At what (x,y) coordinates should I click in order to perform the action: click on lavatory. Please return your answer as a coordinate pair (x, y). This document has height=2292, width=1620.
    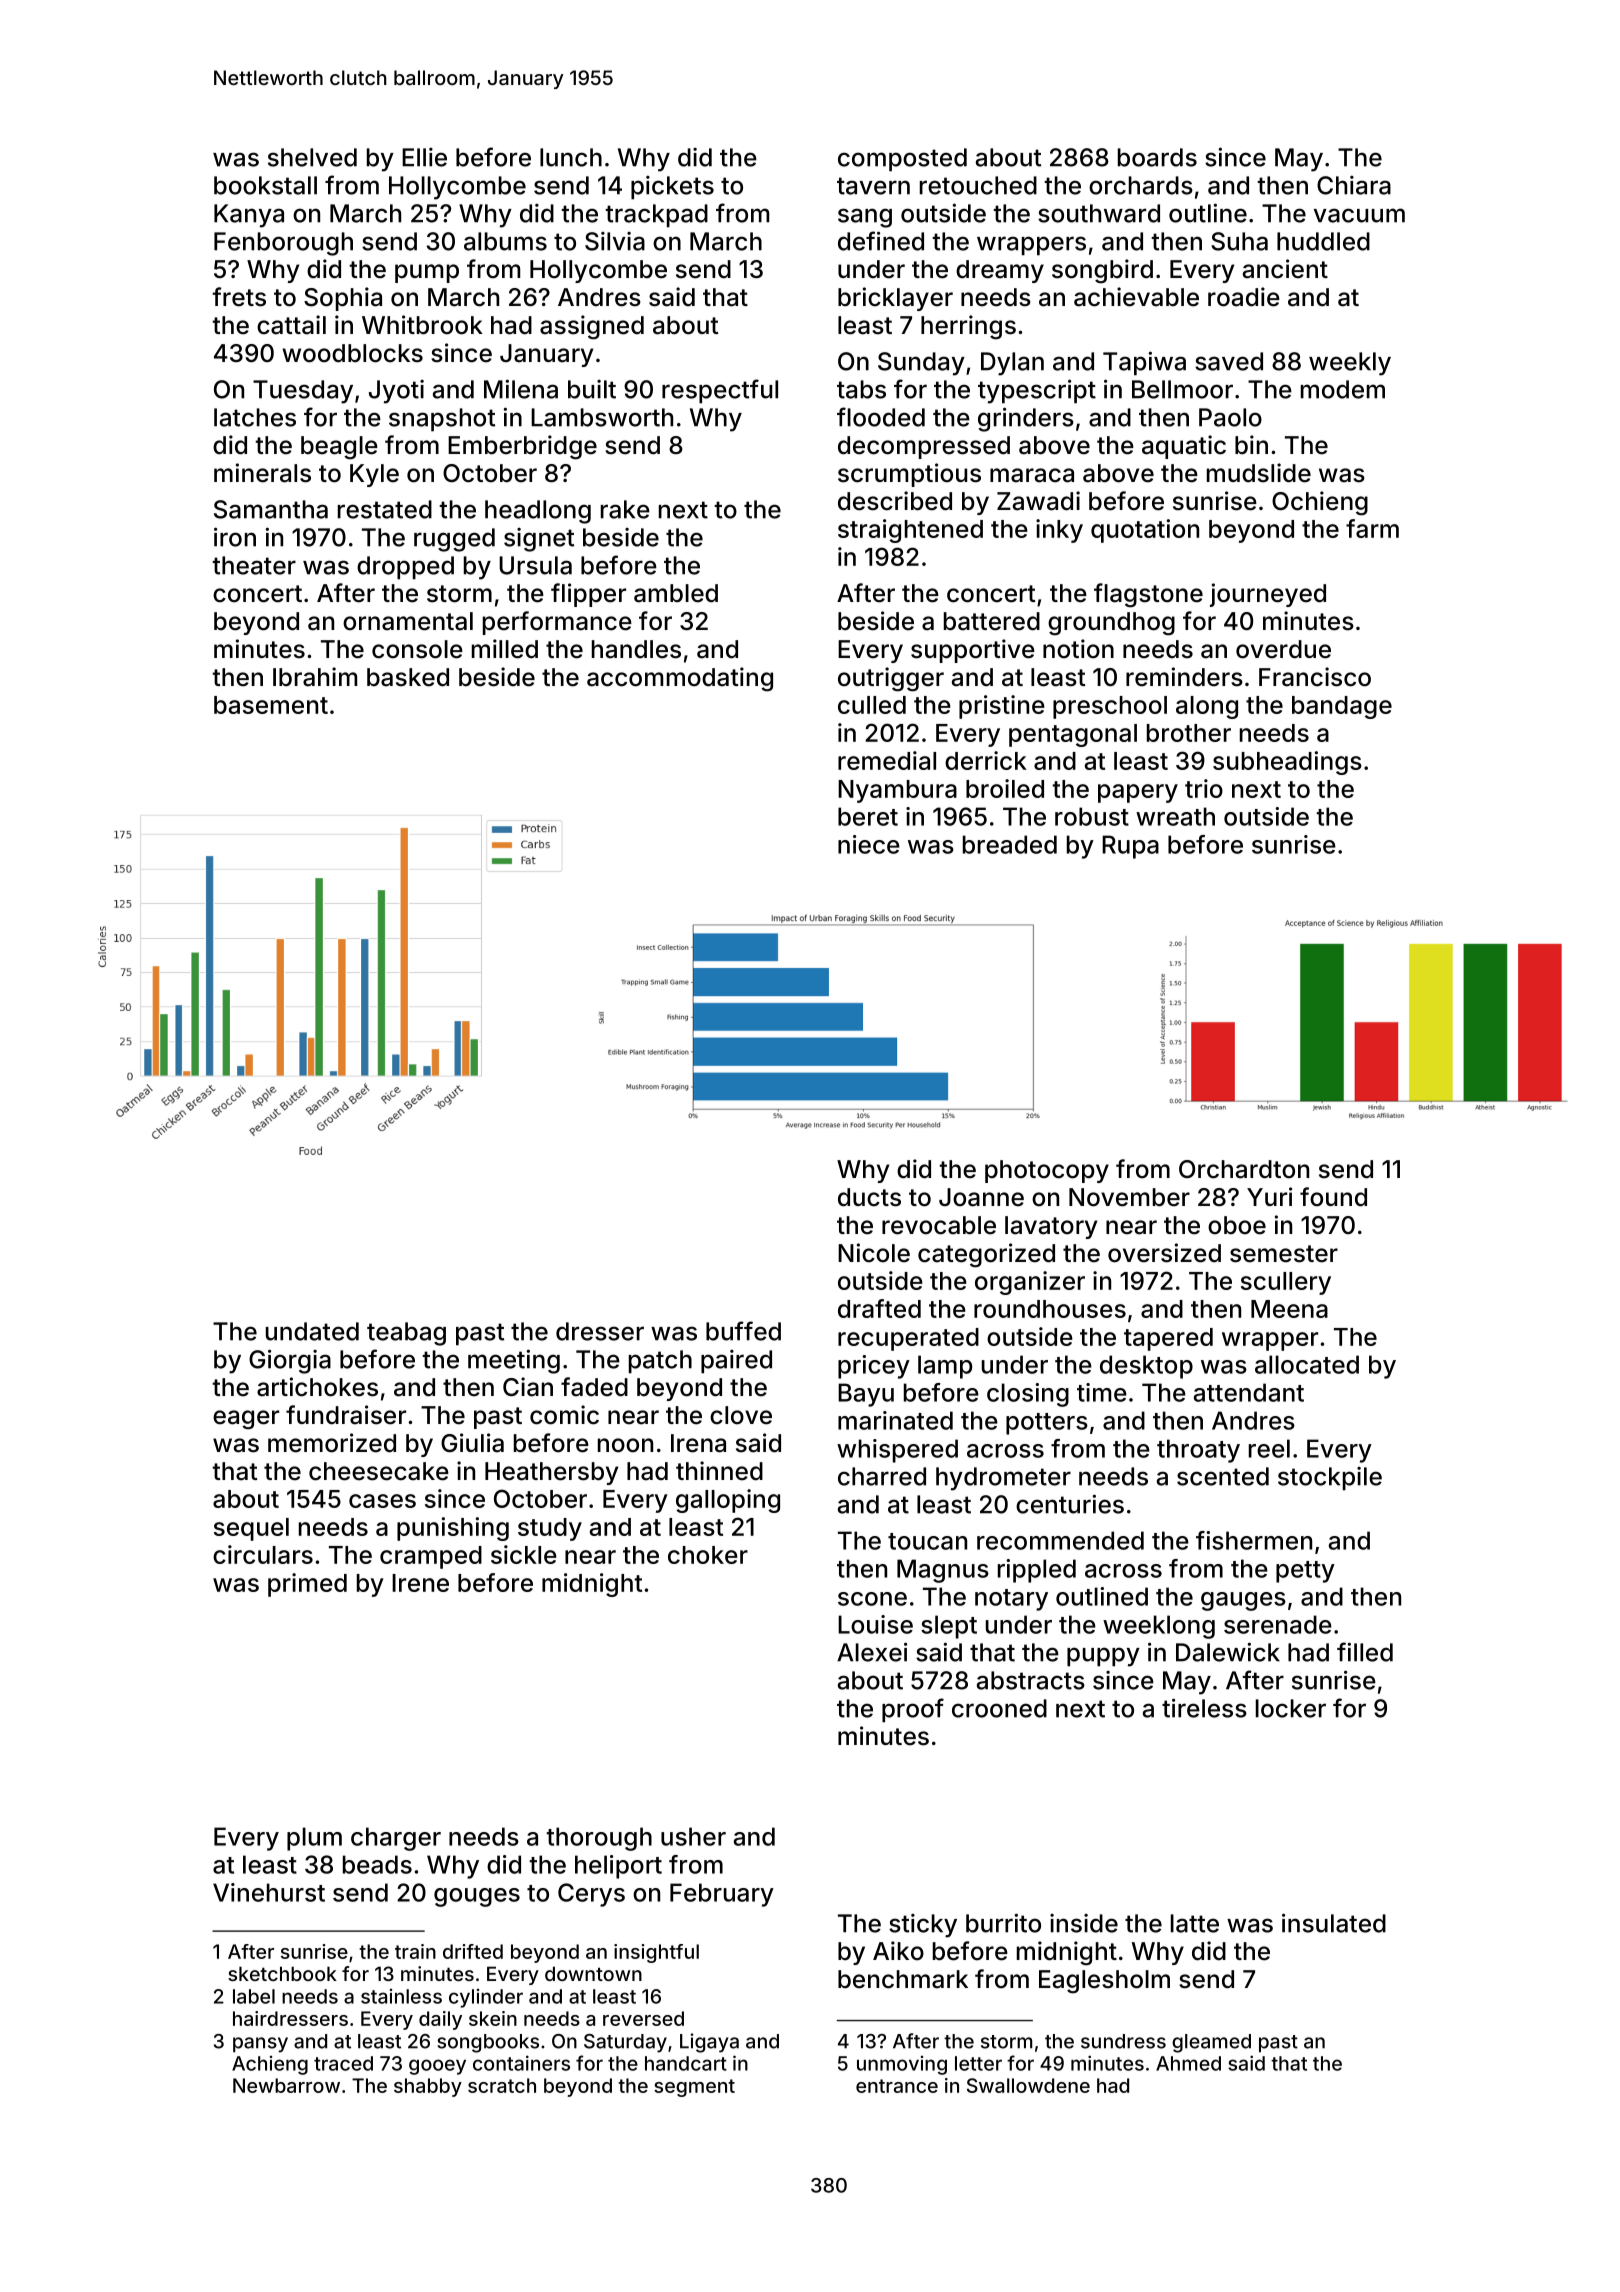
    Looking at the image, I should click on (1051, 1227).
